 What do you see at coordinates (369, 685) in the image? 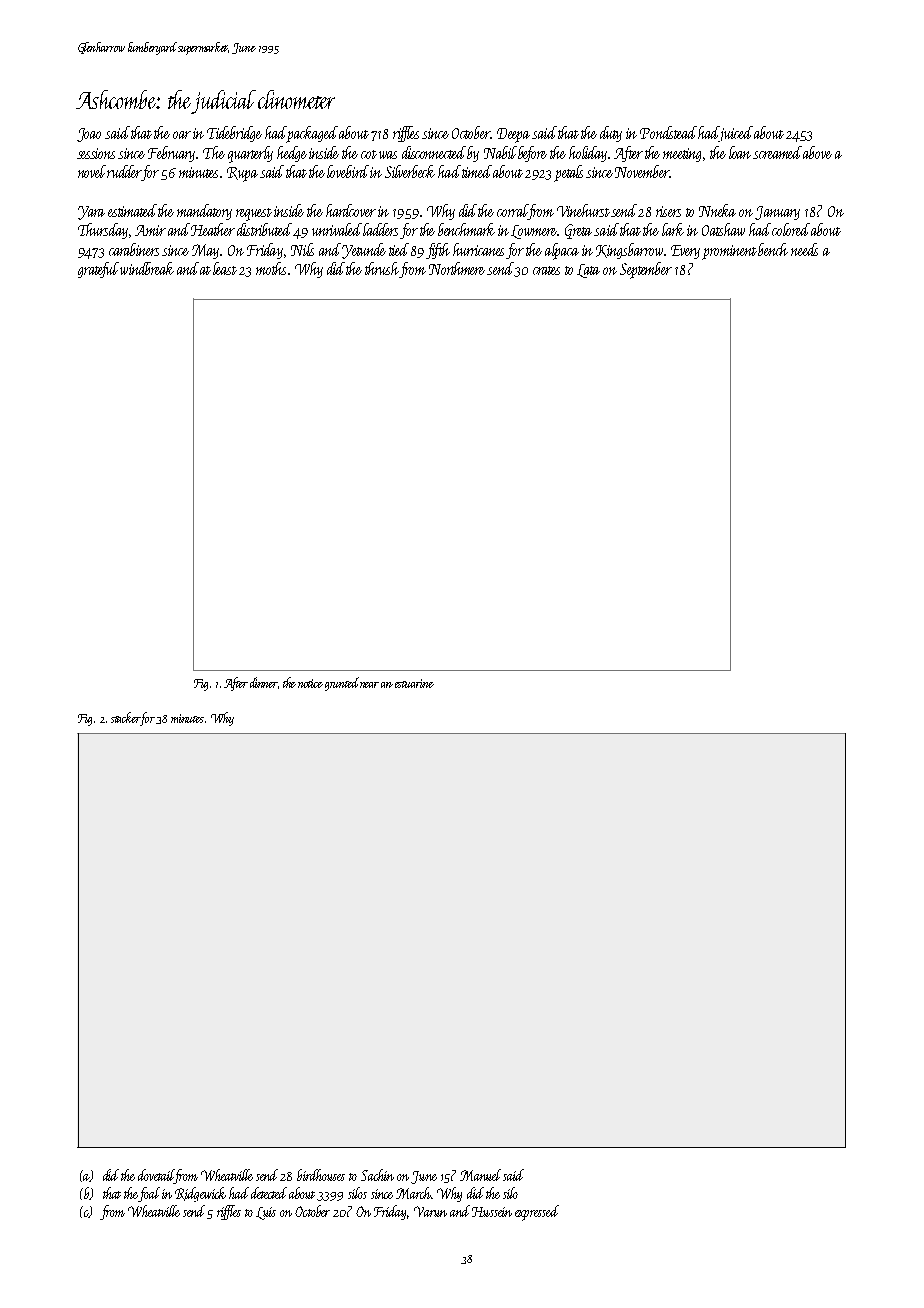
I see `near` at bounding box center [369, 685].
